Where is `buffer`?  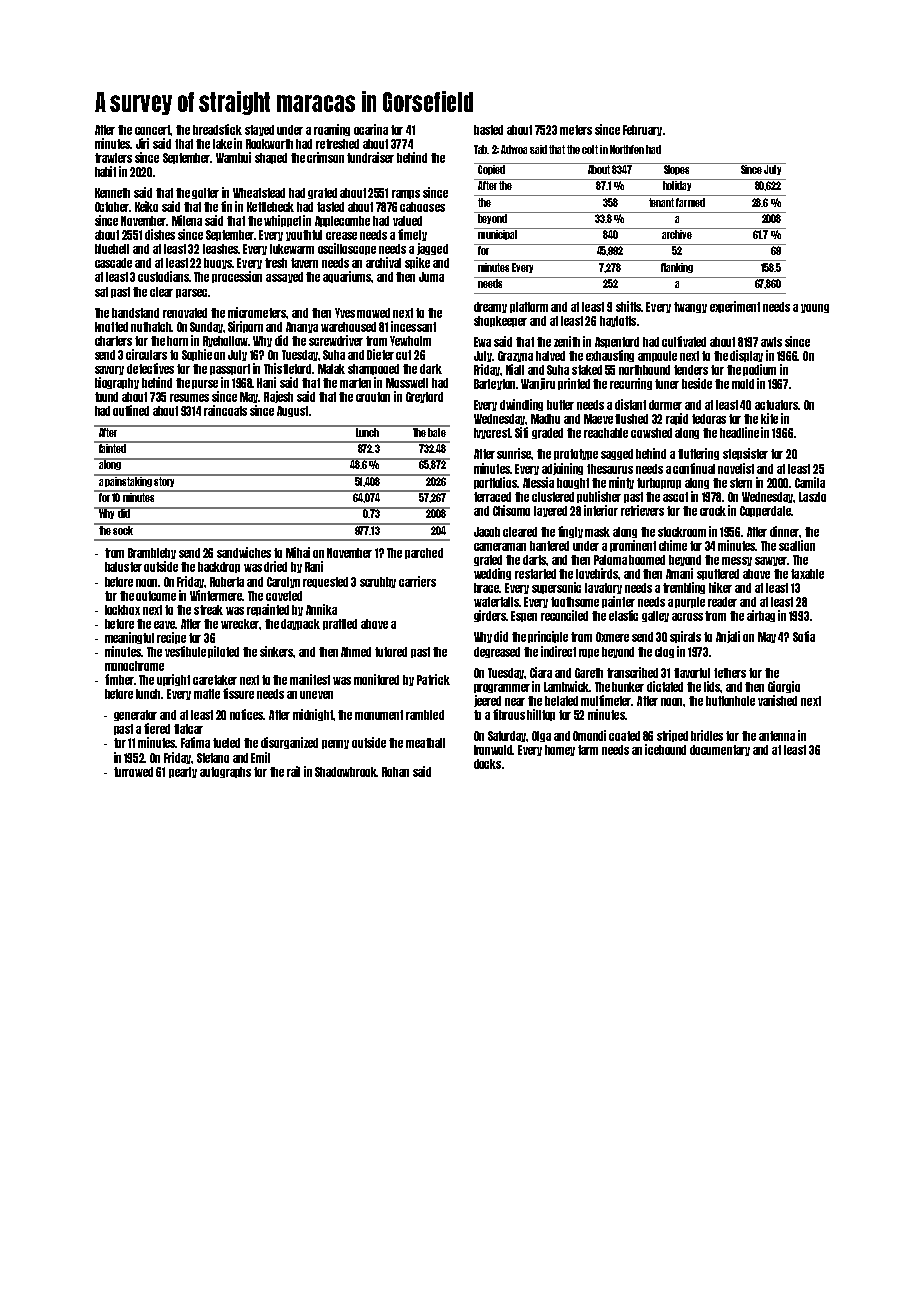
buffer is located at coordinates (560, 405).
